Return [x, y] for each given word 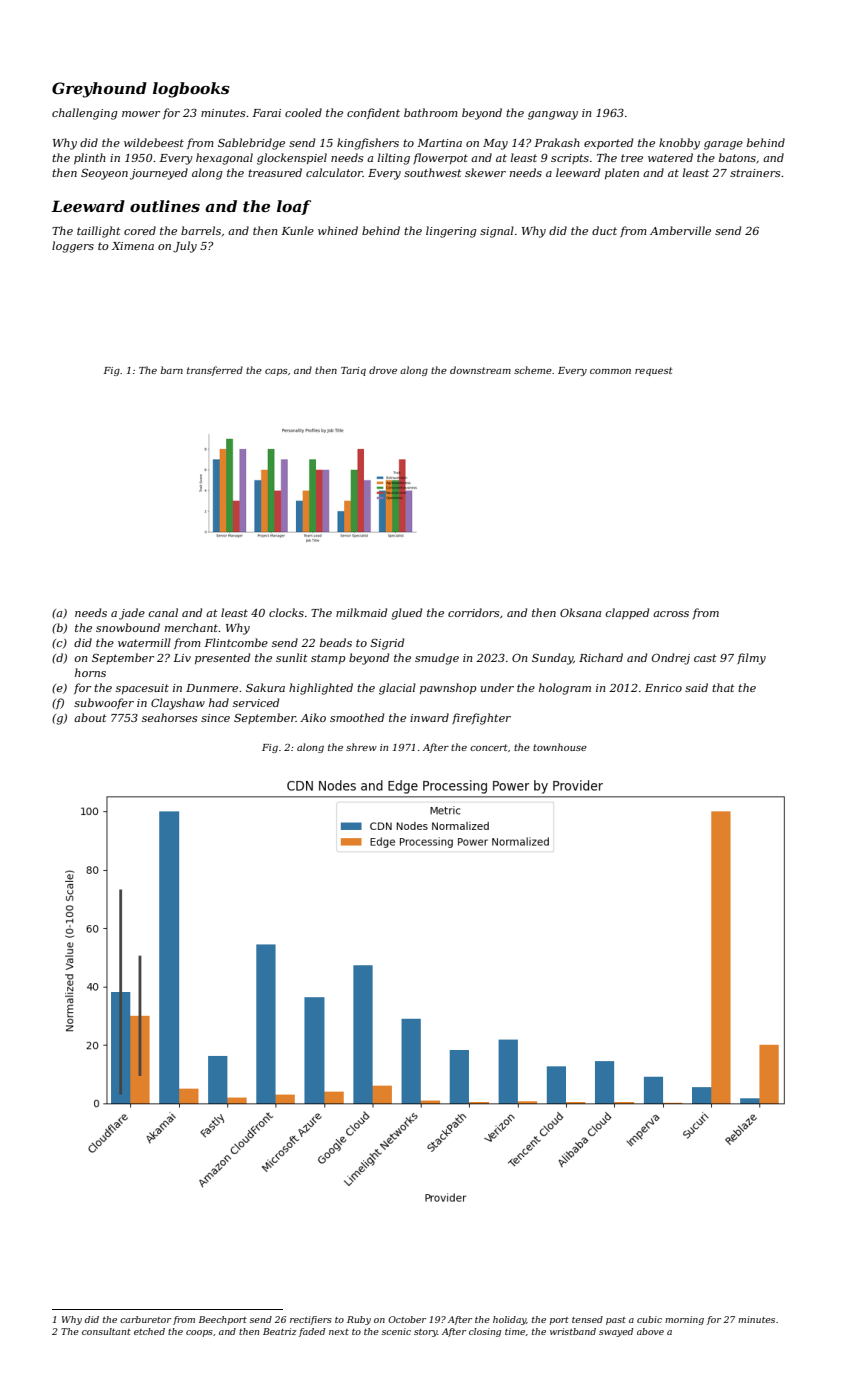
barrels [201, 230]
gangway [553, 115]
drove [383, 370]
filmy [751, 659]
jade [132, 614]
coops [199, 1333]
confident [373, 113]
